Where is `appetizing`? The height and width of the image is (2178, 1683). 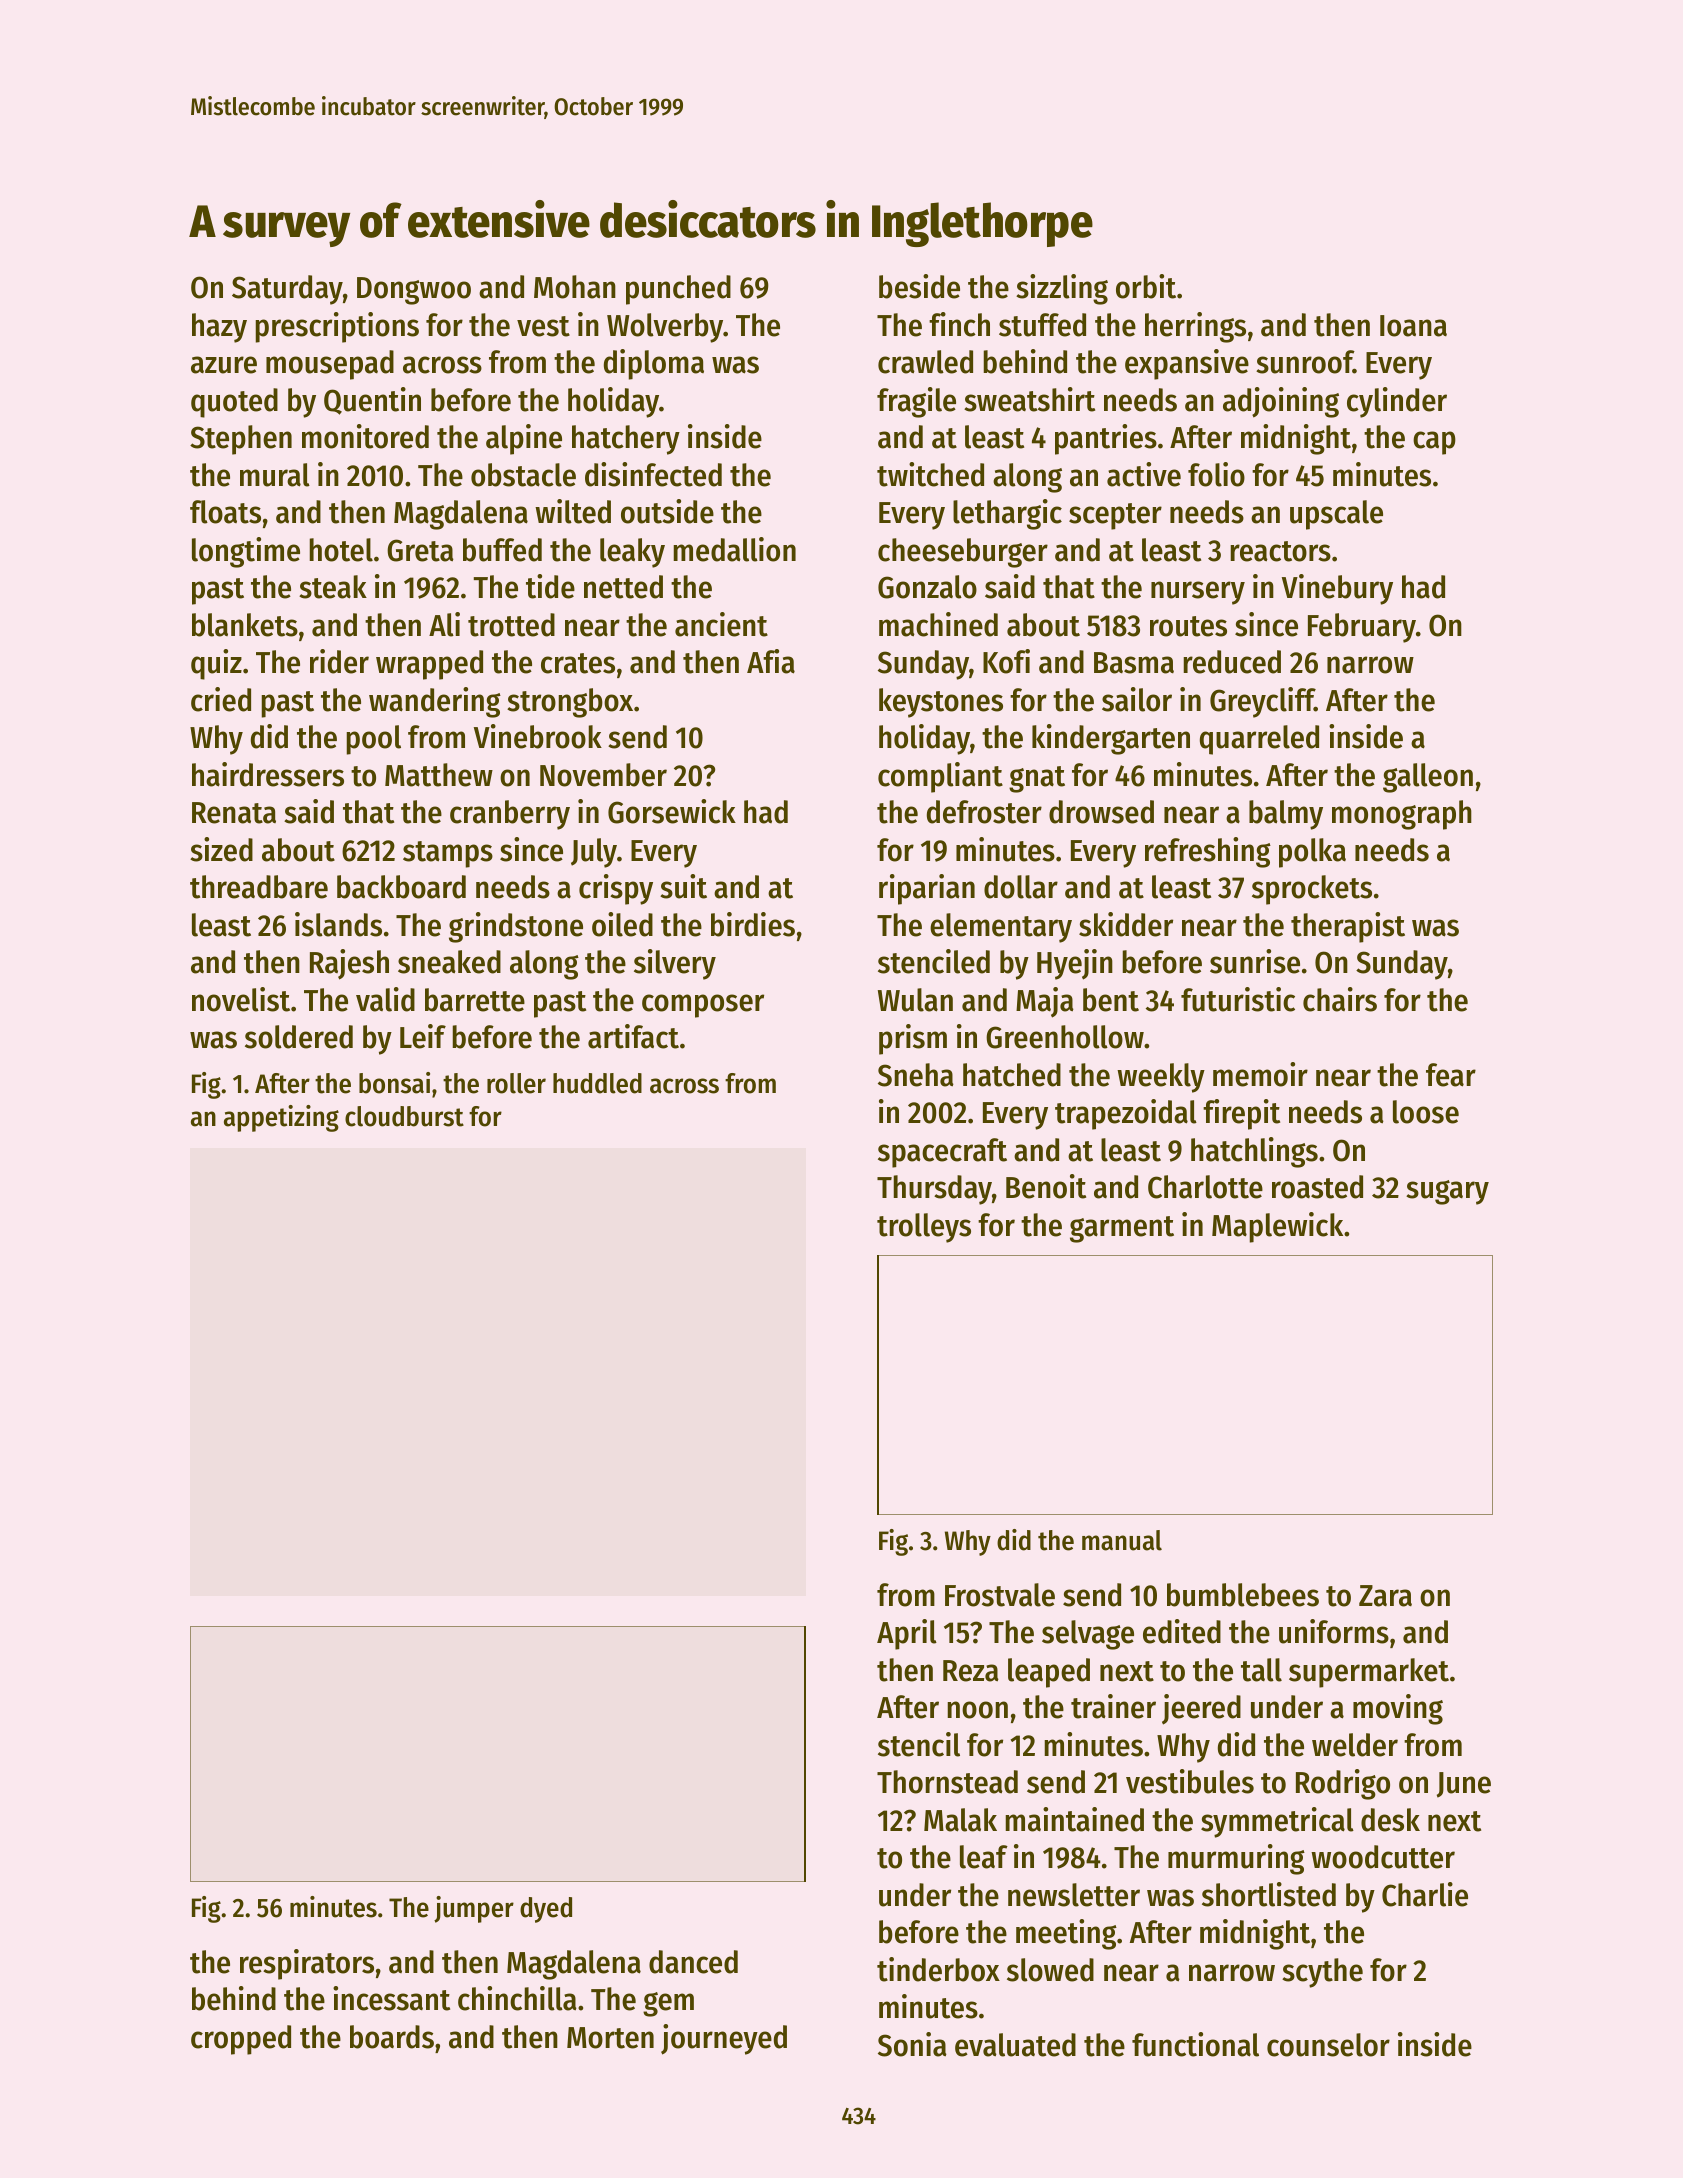 appetizing is located at coordinates (281, 1118).
